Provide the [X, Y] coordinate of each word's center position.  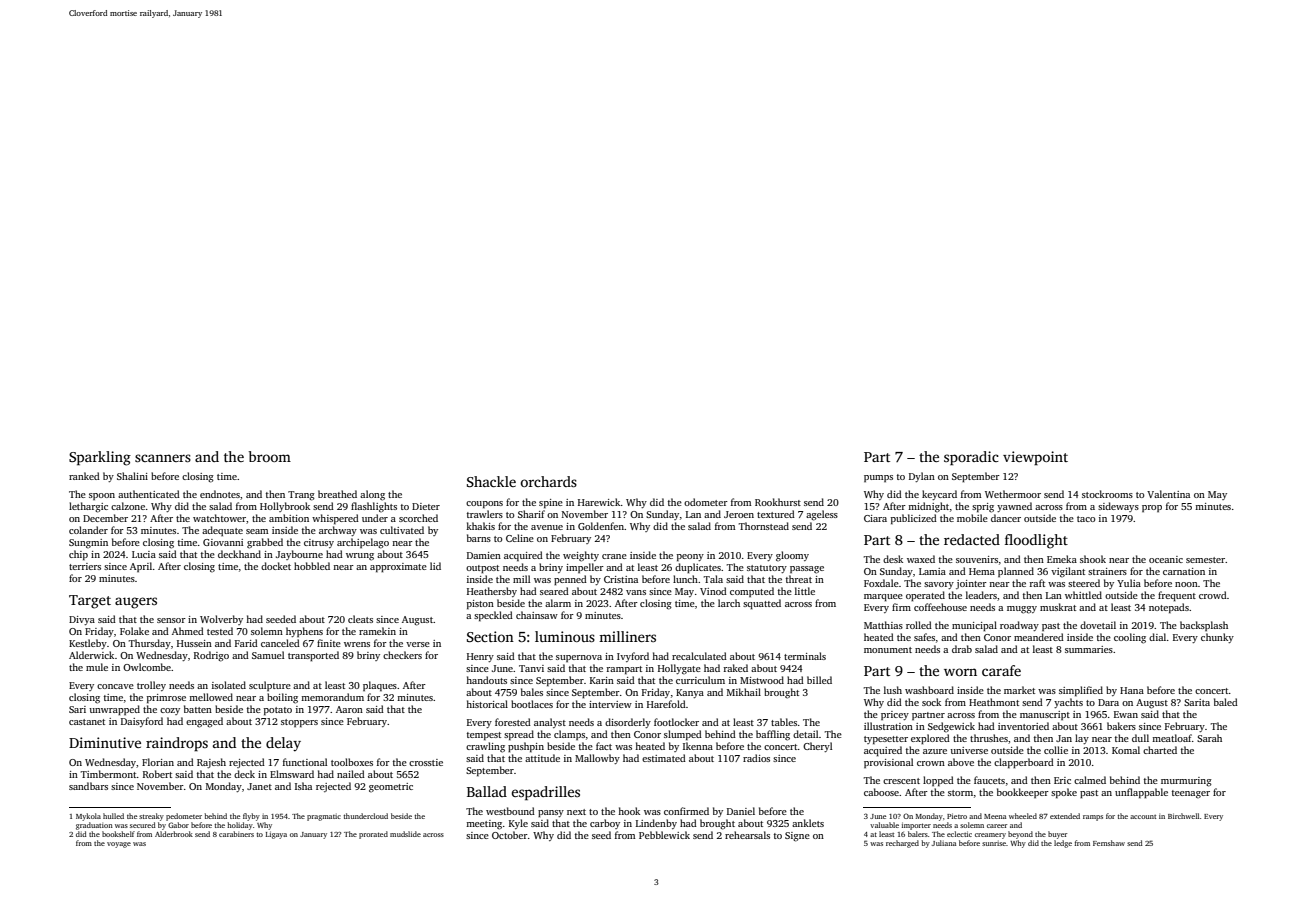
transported [313, 656]
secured [143, 825]
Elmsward [292, 774]
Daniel [741, 811]
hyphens [304, 632]
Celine [520, 538]
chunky [1217, 638]
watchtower [219, 518]
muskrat [1058, 607]
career [997, 826]
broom [270, 456]
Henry [480, 657]
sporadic [971, 458]
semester [1205, 560]
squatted [762, 604]
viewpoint [1035, 458]
